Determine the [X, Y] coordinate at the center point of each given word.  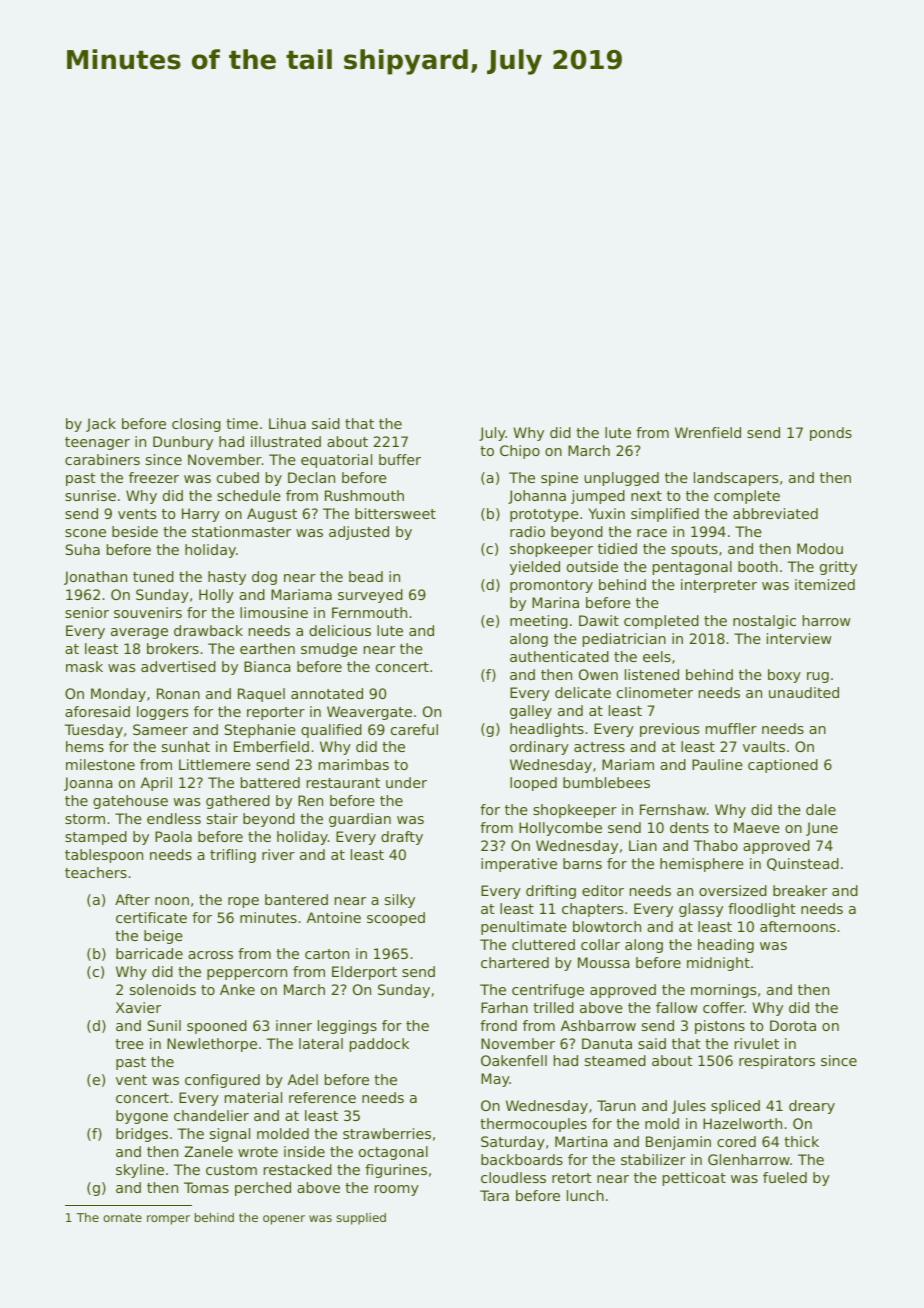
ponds [831, 434]
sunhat [186, 746]
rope [243, 902]
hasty [227, 578]
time [242, 423]
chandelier [211, 1115]
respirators [777, 1062]
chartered [515, 962]
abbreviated [775, 513]
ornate [122, 1217]
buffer [400, 459]
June [822, 829]
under [406, 782]
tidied [617, 548]
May [495, 1080]
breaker [800, 890]
